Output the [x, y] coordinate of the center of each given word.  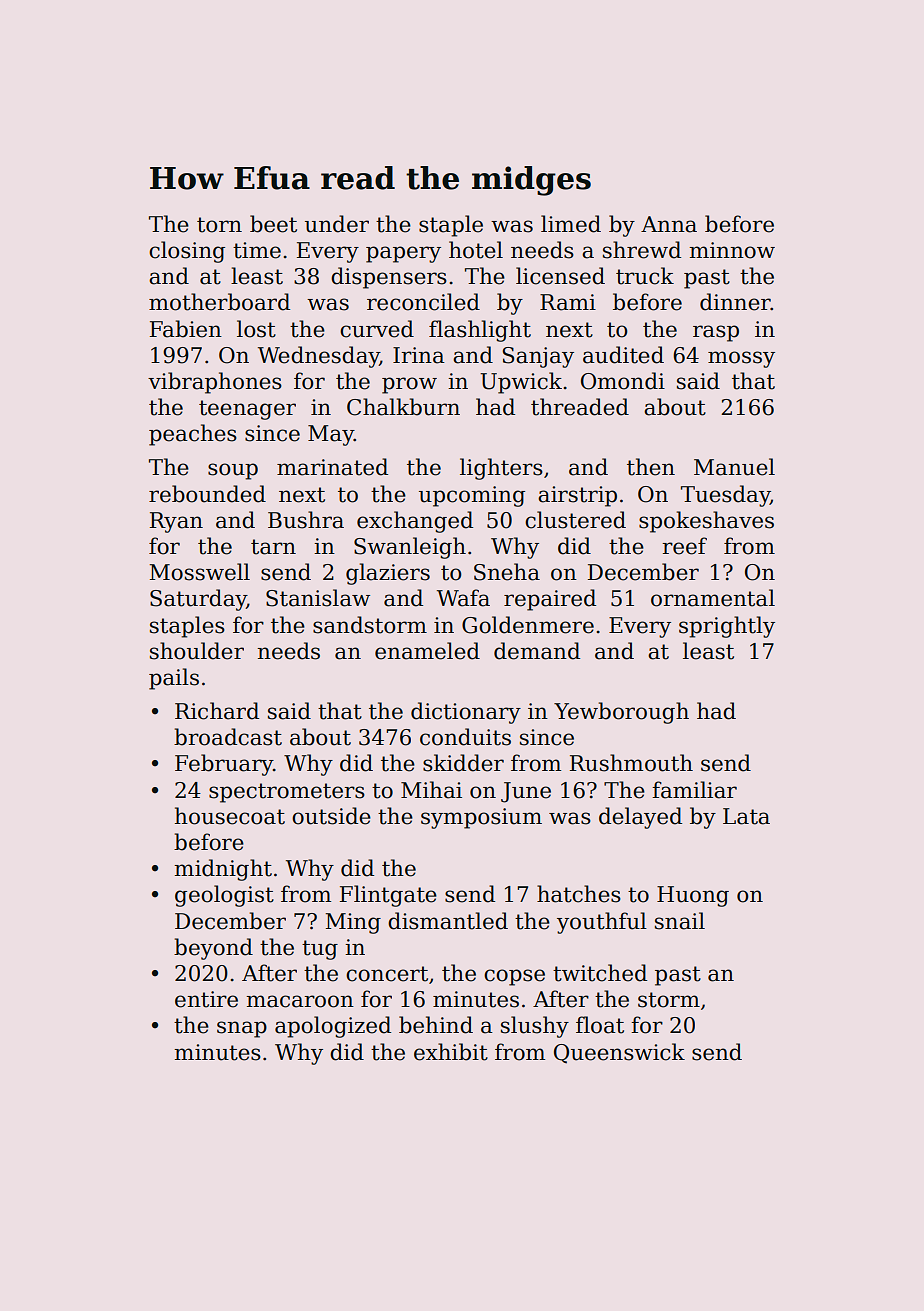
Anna [669, 224]
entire [206, 999]
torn [219, 225]
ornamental [713, 598]
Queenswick [619, 1053]
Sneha [507, 572]
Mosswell [200, 572]
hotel [476, 250]
